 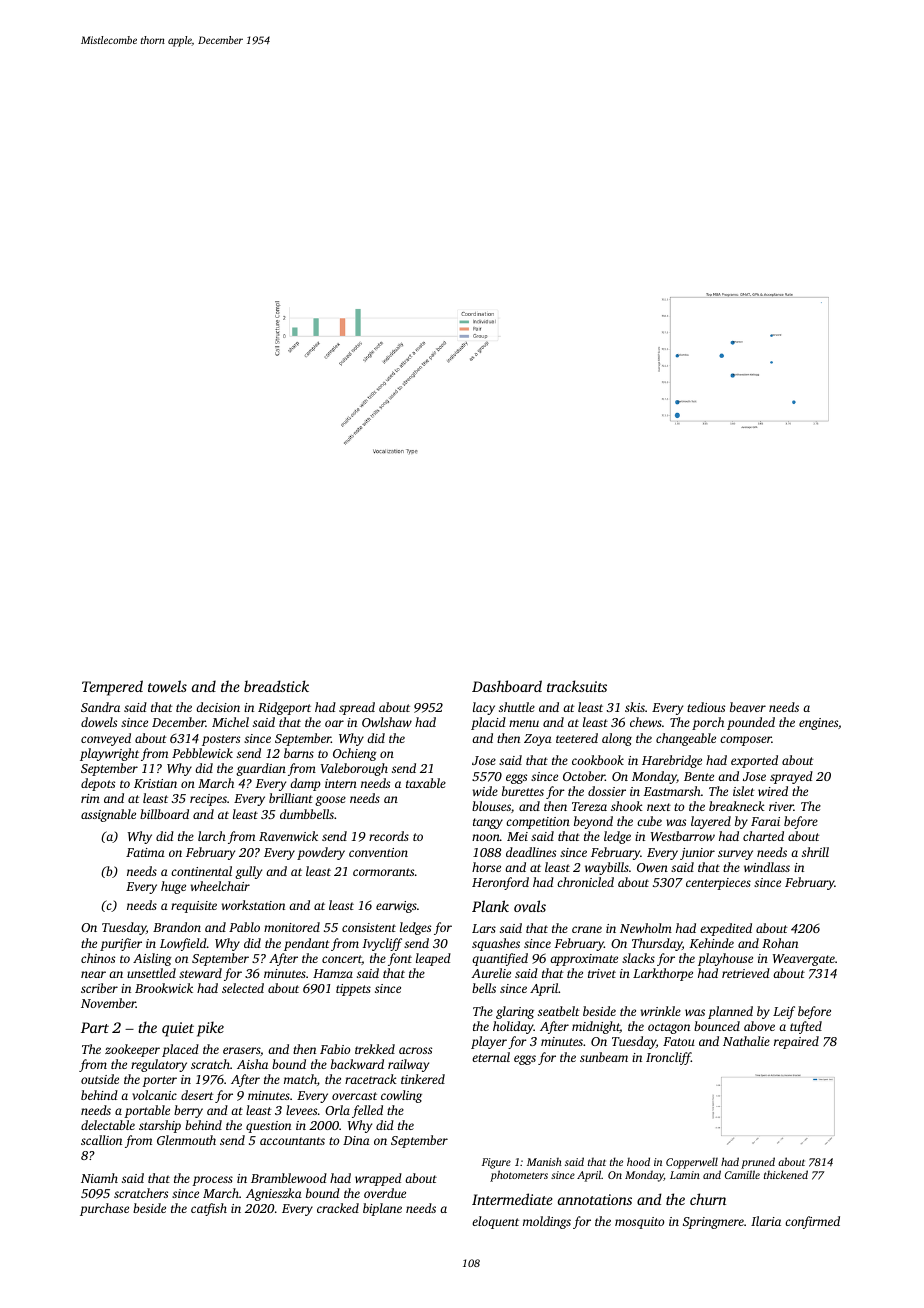 I want to click on Ironcliff, so click(x=668, y=1058).
